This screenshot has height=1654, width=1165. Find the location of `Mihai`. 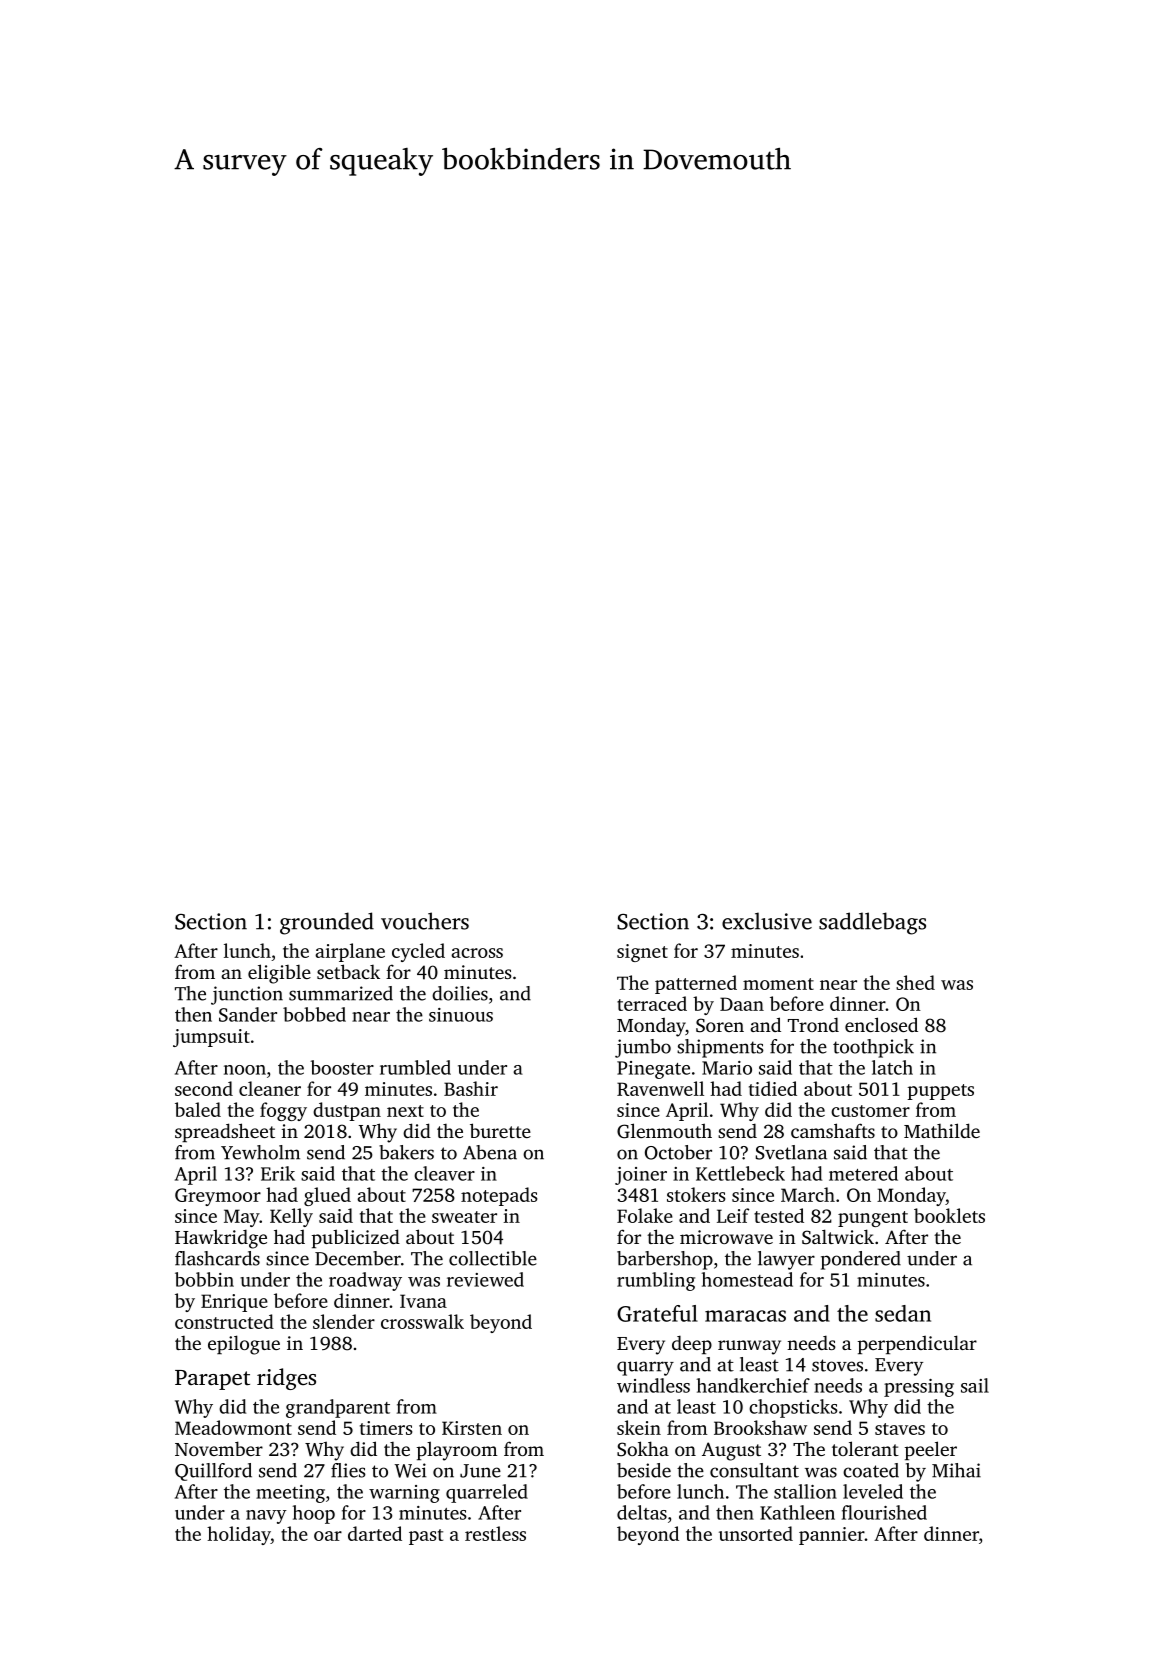

Mihai is located at coordinates (956, 1470).
